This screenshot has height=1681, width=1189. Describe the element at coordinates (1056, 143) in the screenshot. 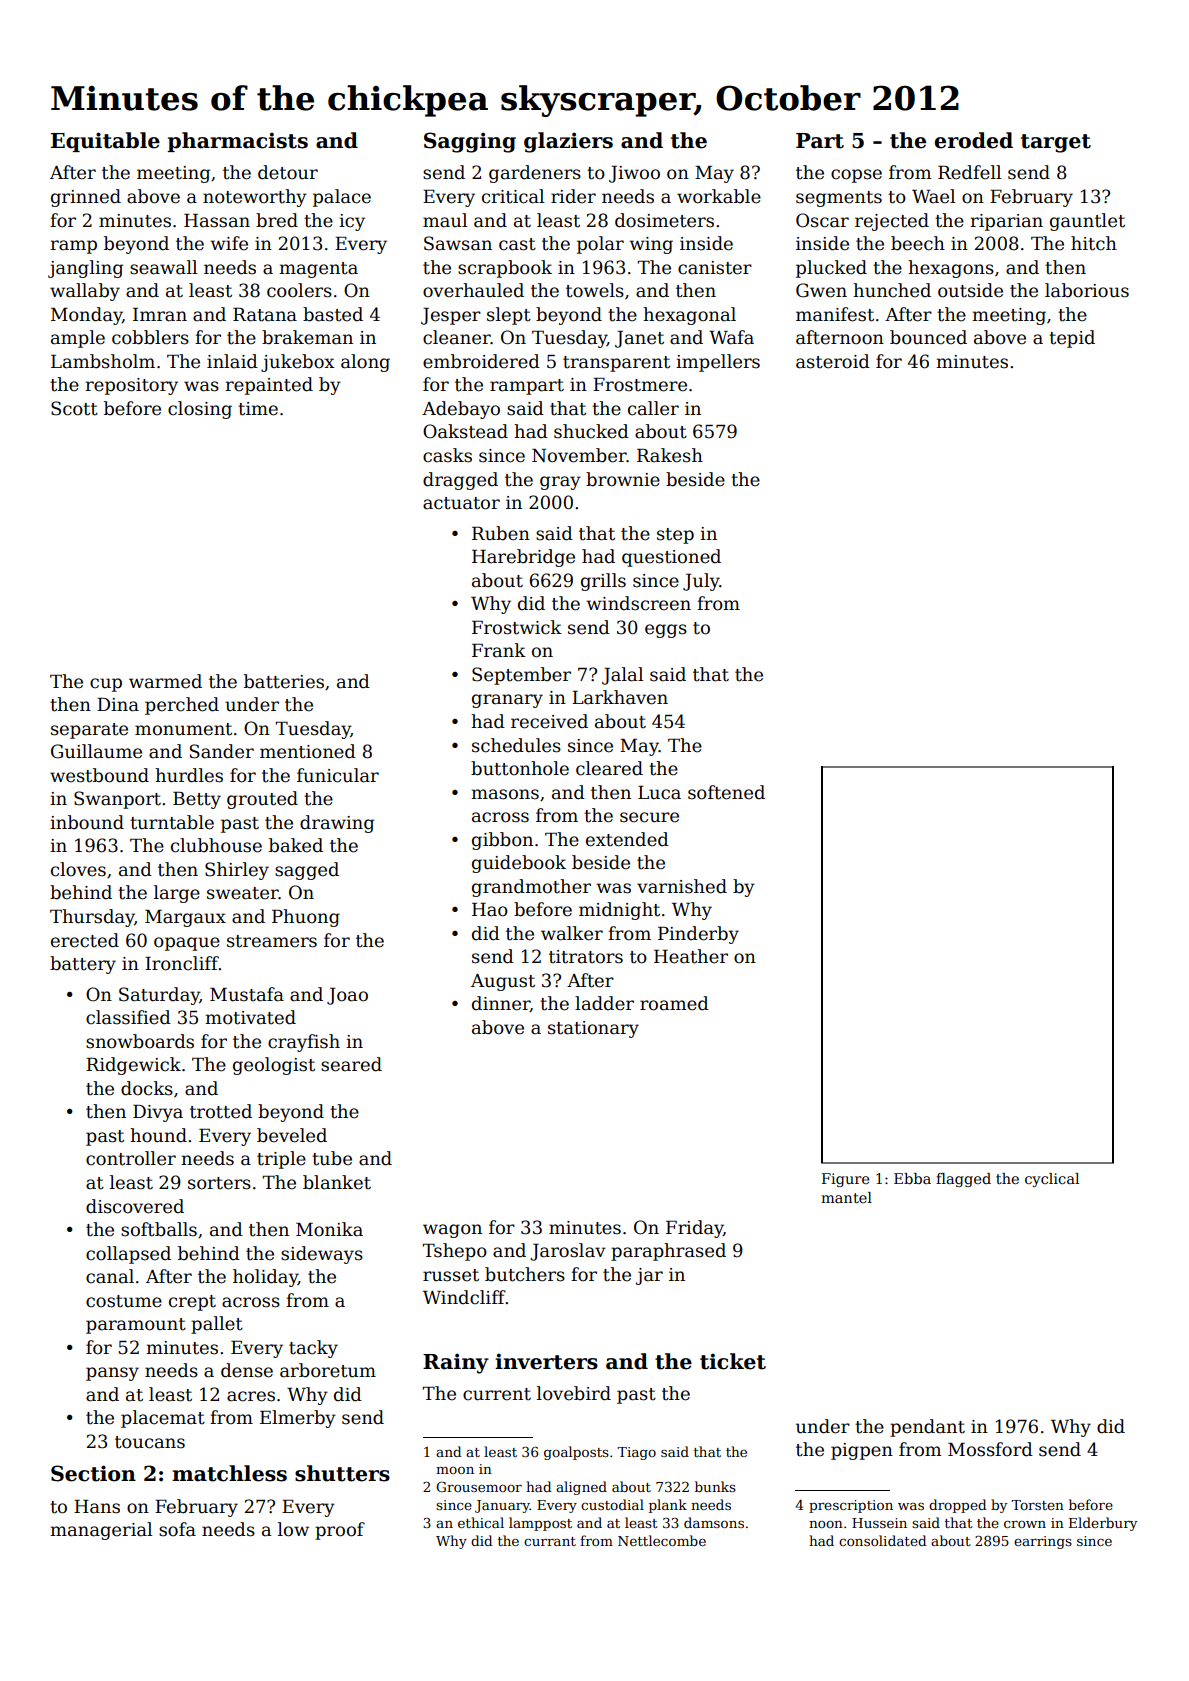

I see `target` at that location.
